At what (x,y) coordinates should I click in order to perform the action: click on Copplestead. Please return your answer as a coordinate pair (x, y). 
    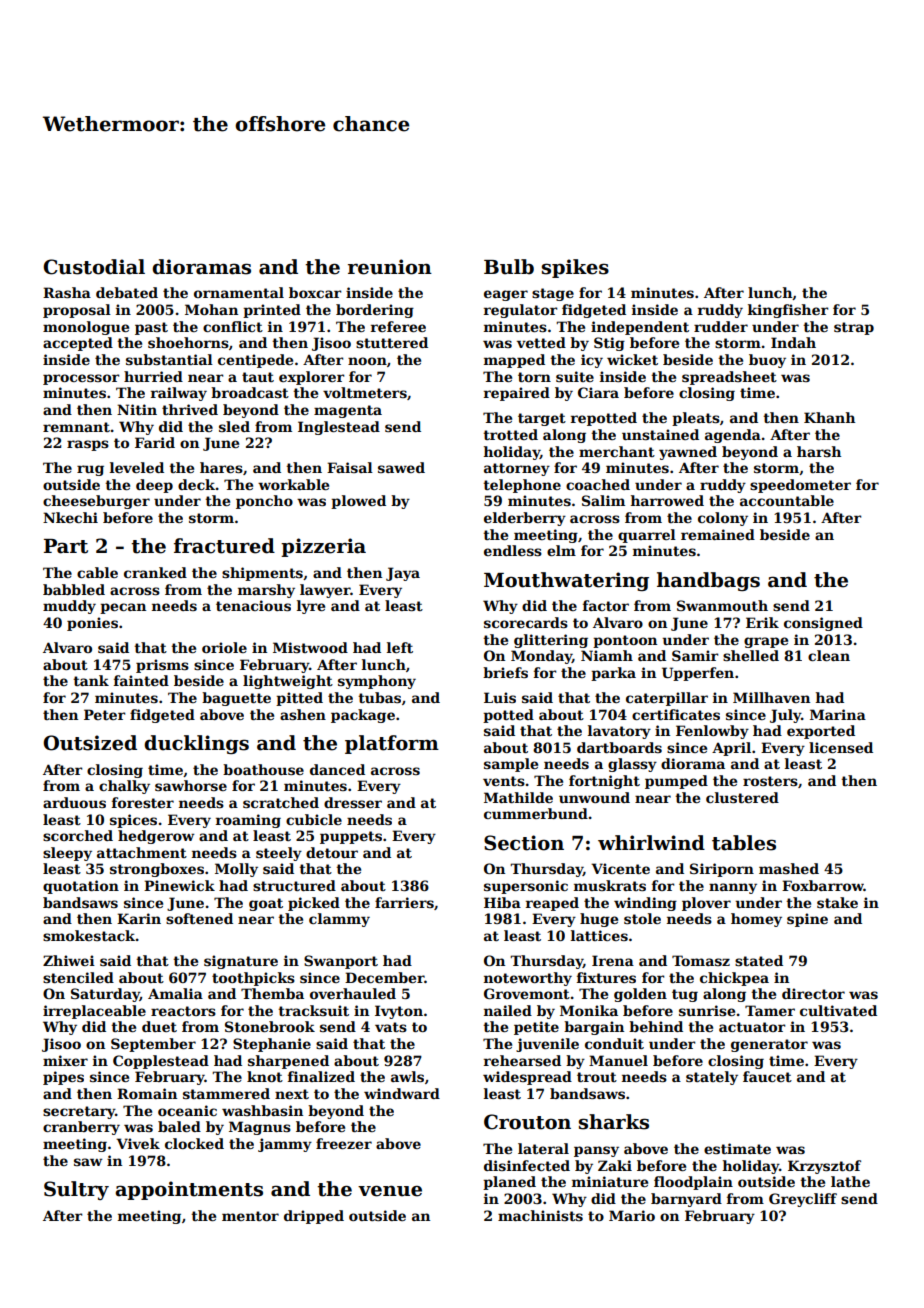
    Looking at the image, I should click on (161, 1062).
